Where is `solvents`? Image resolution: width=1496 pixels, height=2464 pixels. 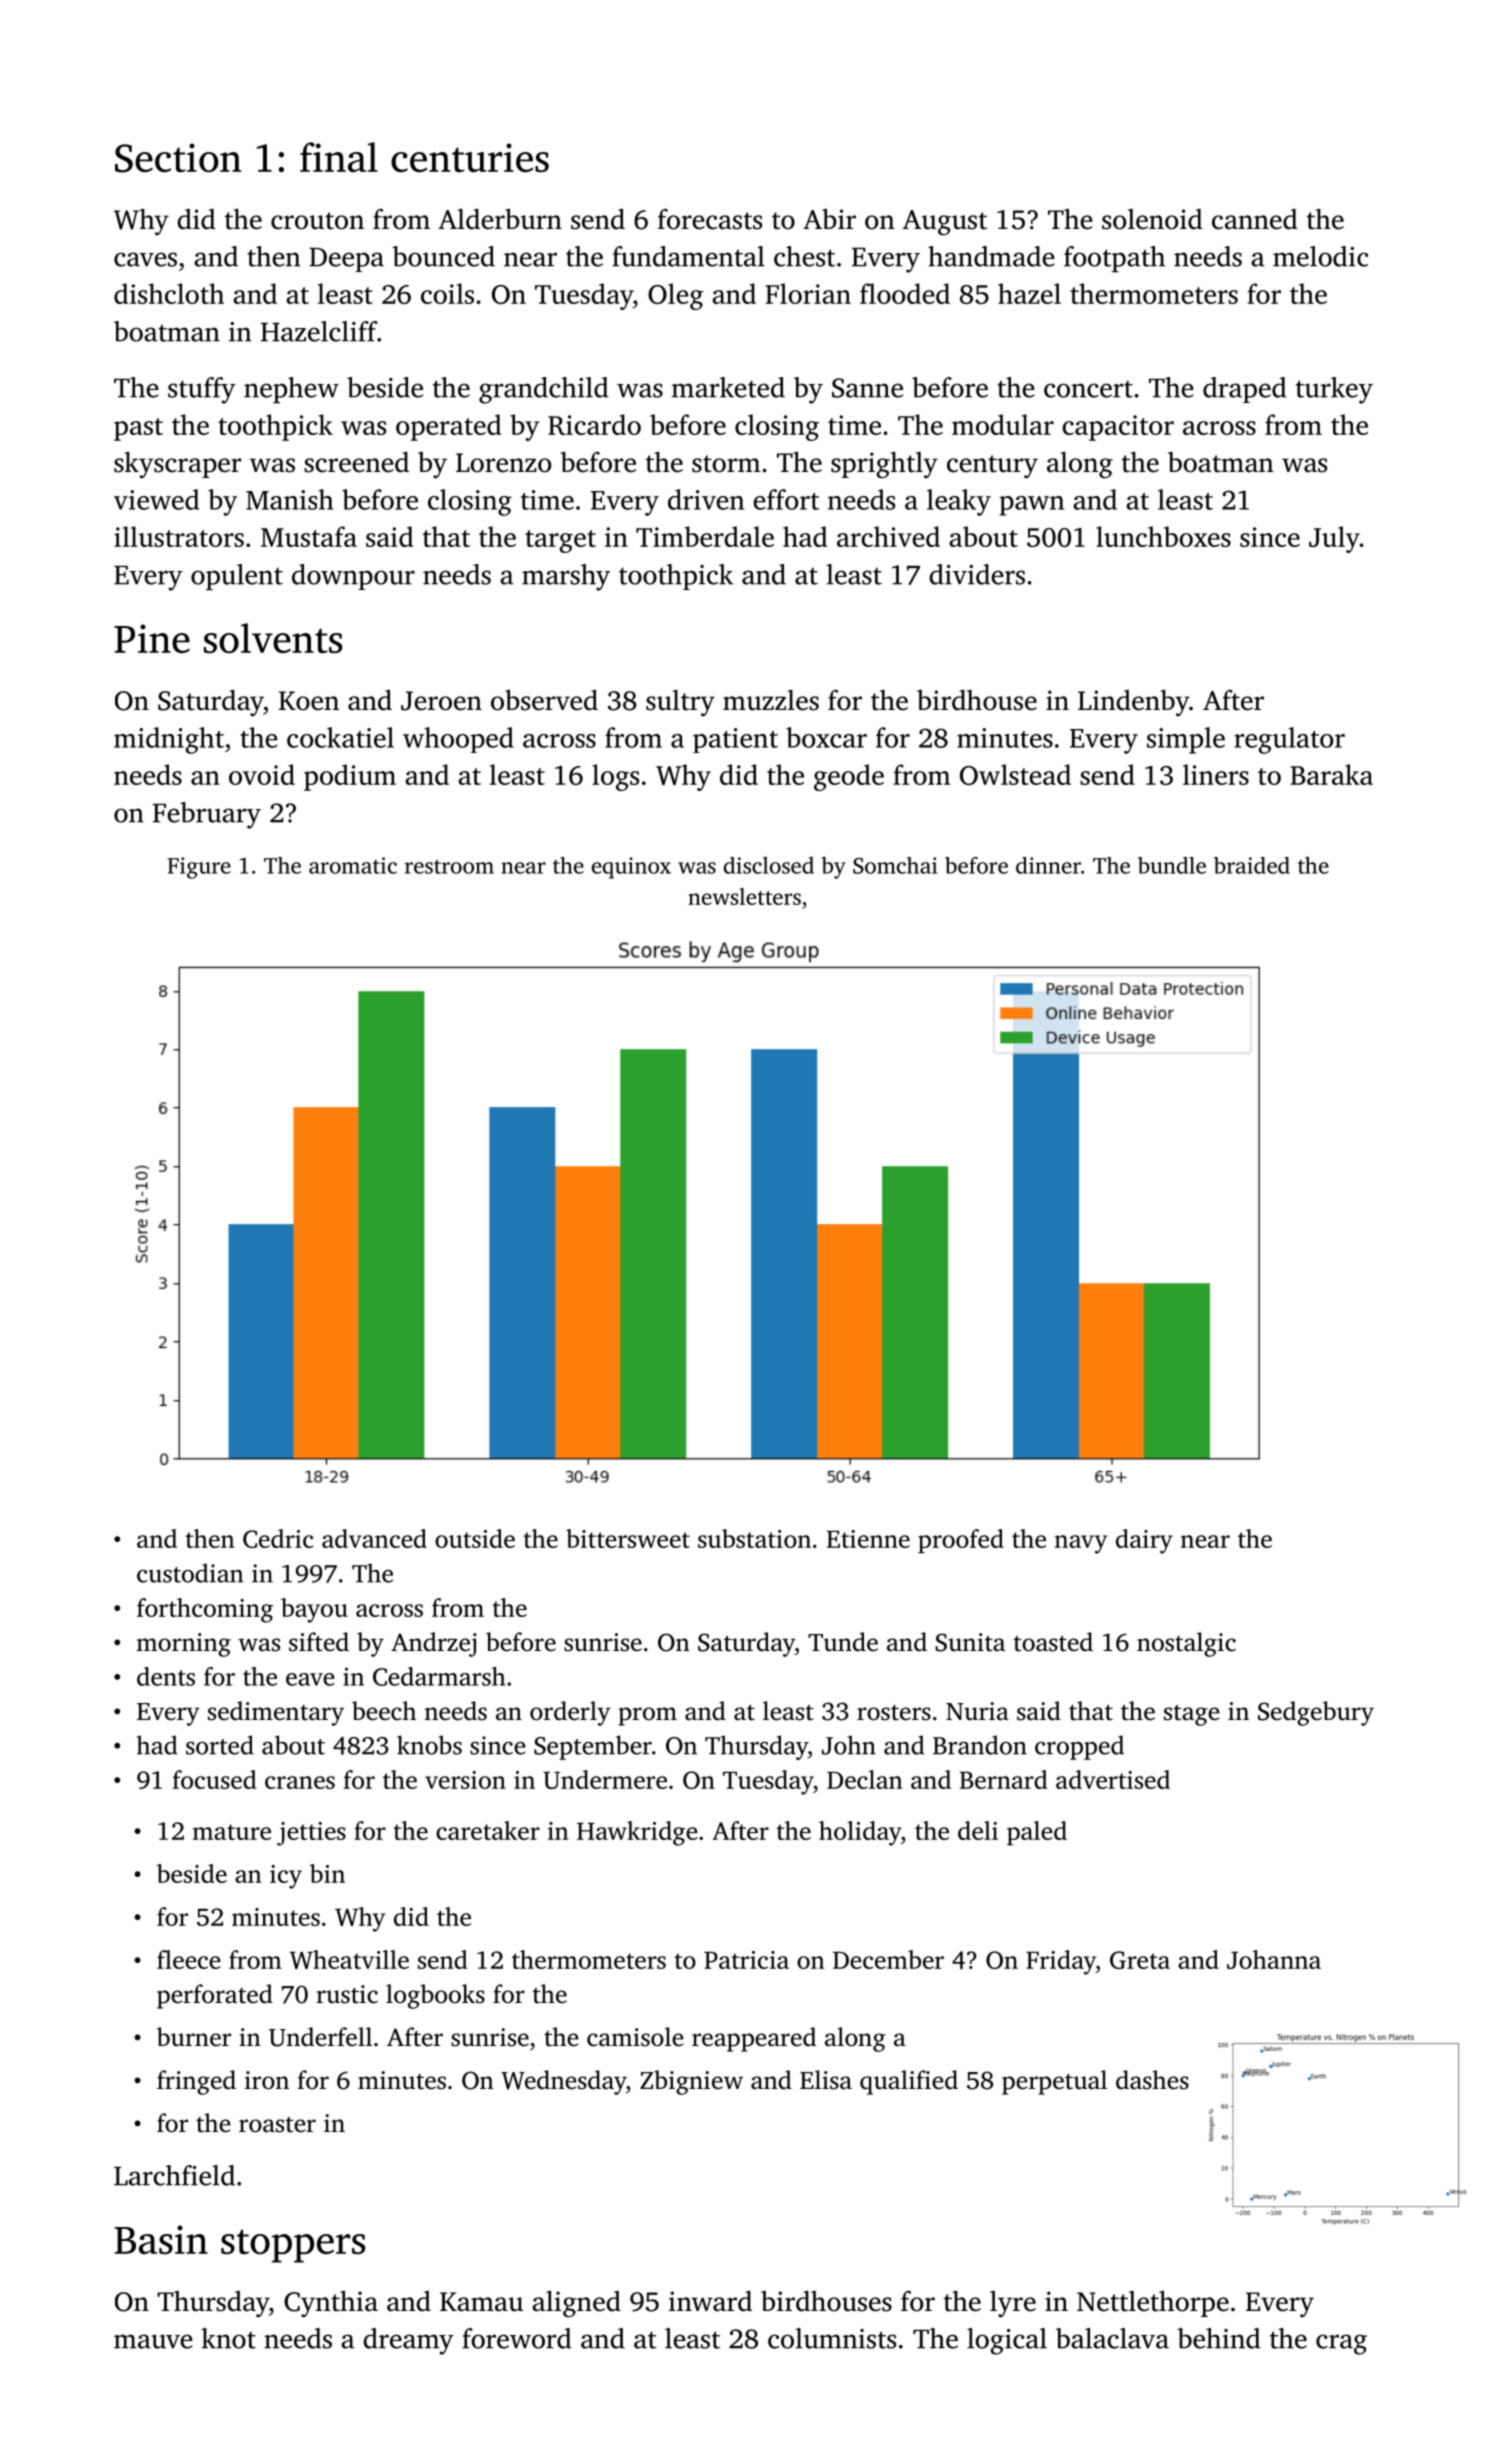
solvents is located at coordinates (273, 638).
